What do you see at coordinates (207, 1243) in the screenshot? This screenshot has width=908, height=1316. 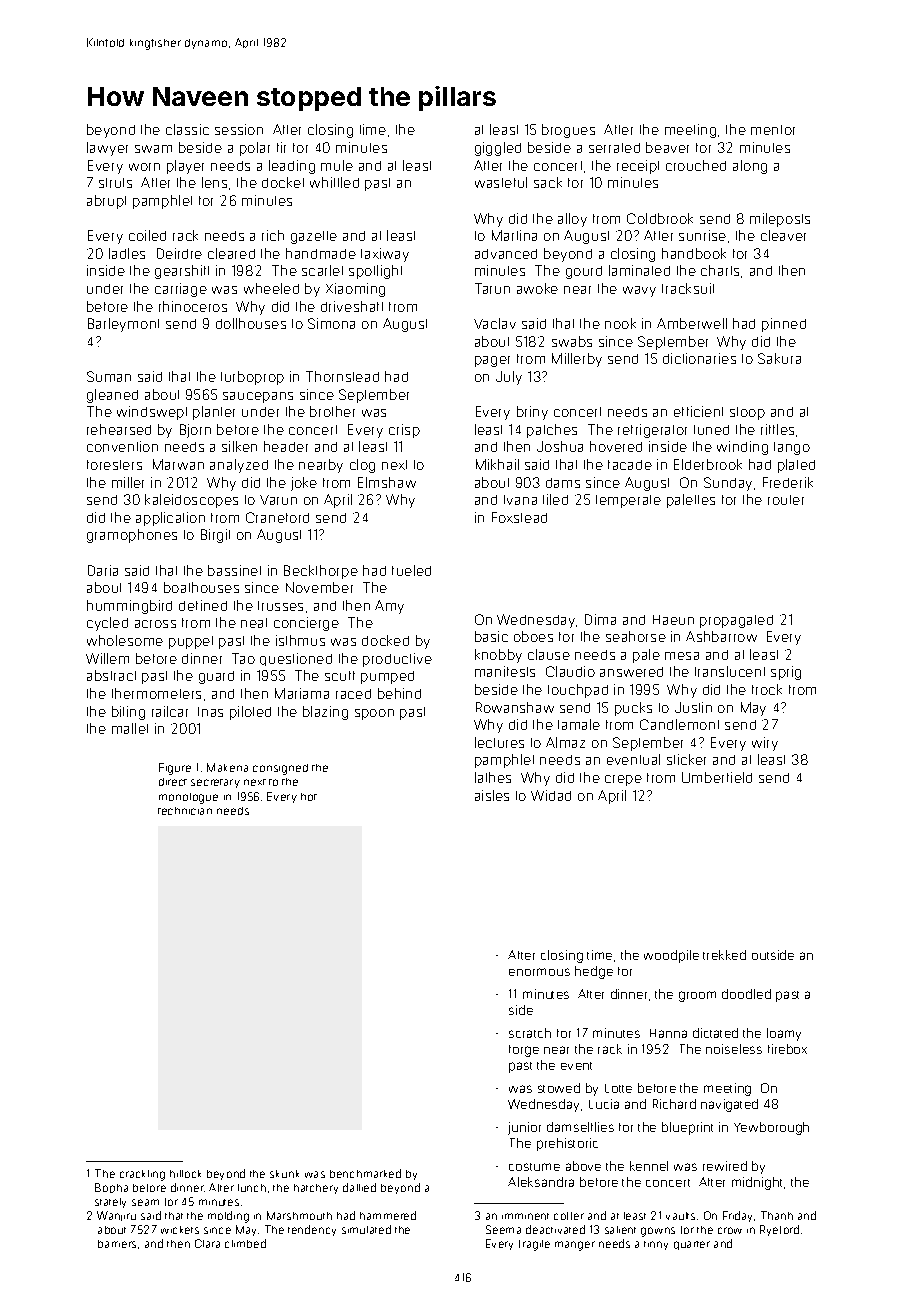 I see `Clara` at bounding box center [207, 1243].
